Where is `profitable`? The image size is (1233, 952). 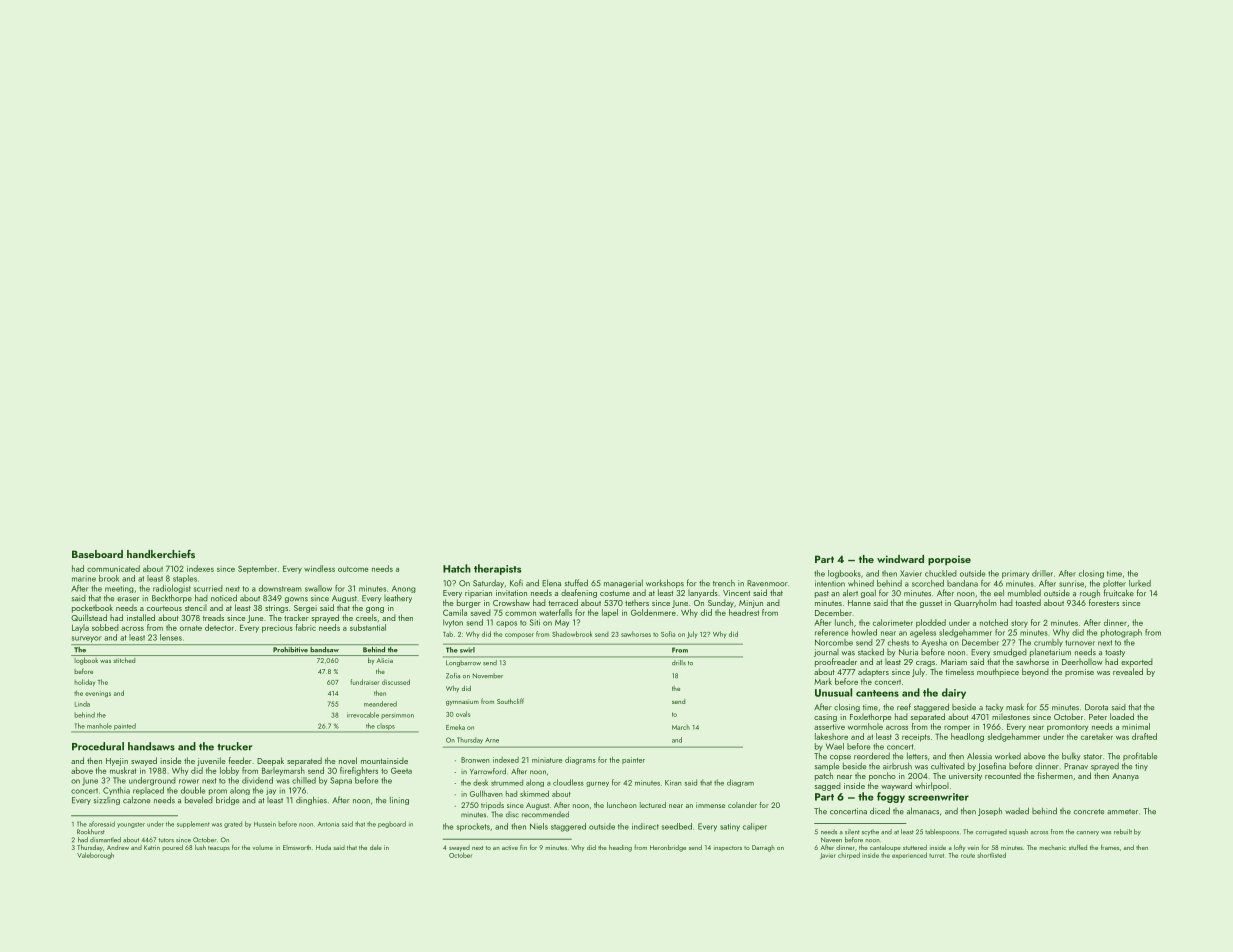 profitable is located at coordinates (1140, 756).
